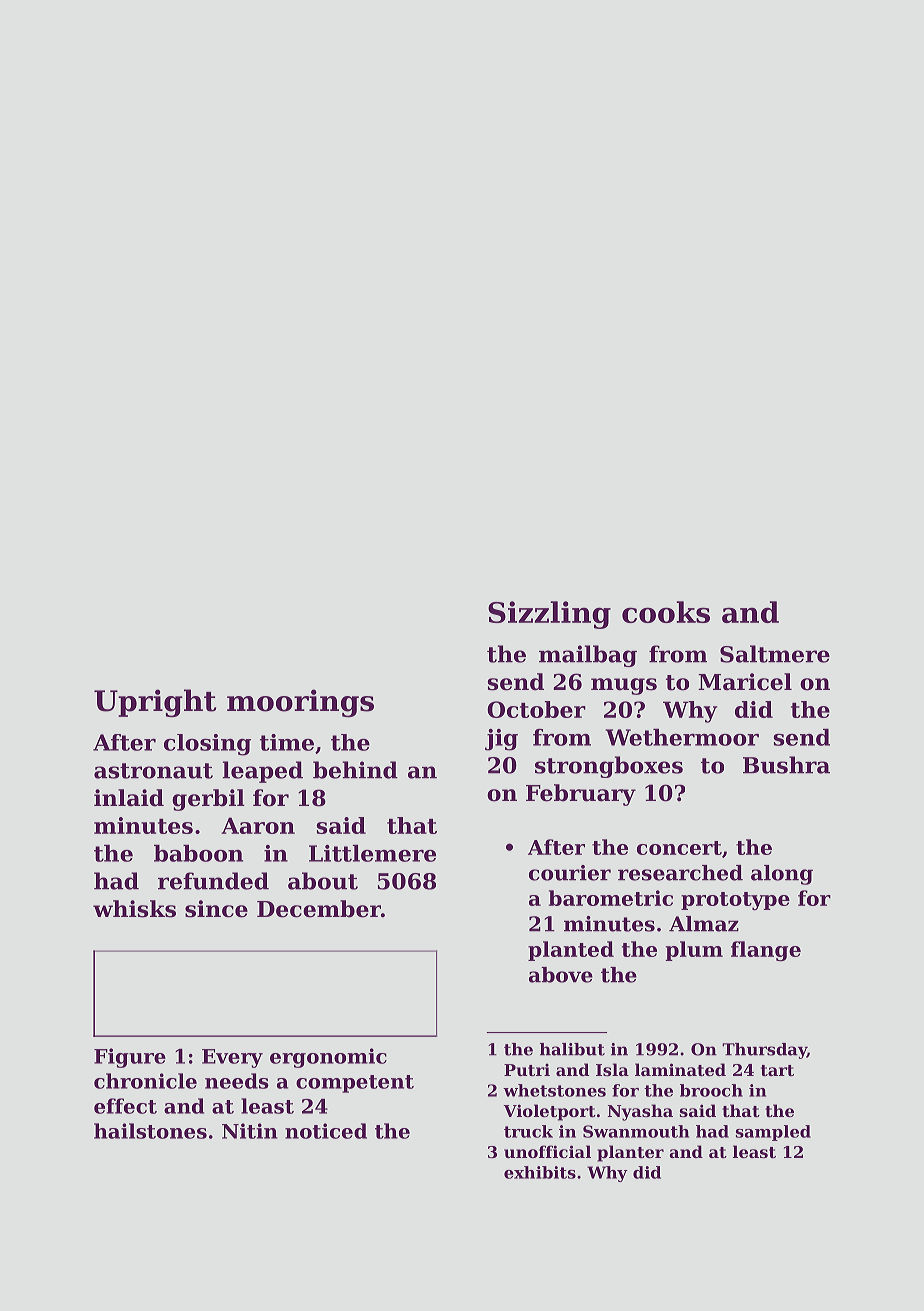 The height and width of the screenshot is (1311, 924). I want to click on above, so click(561, 975).
